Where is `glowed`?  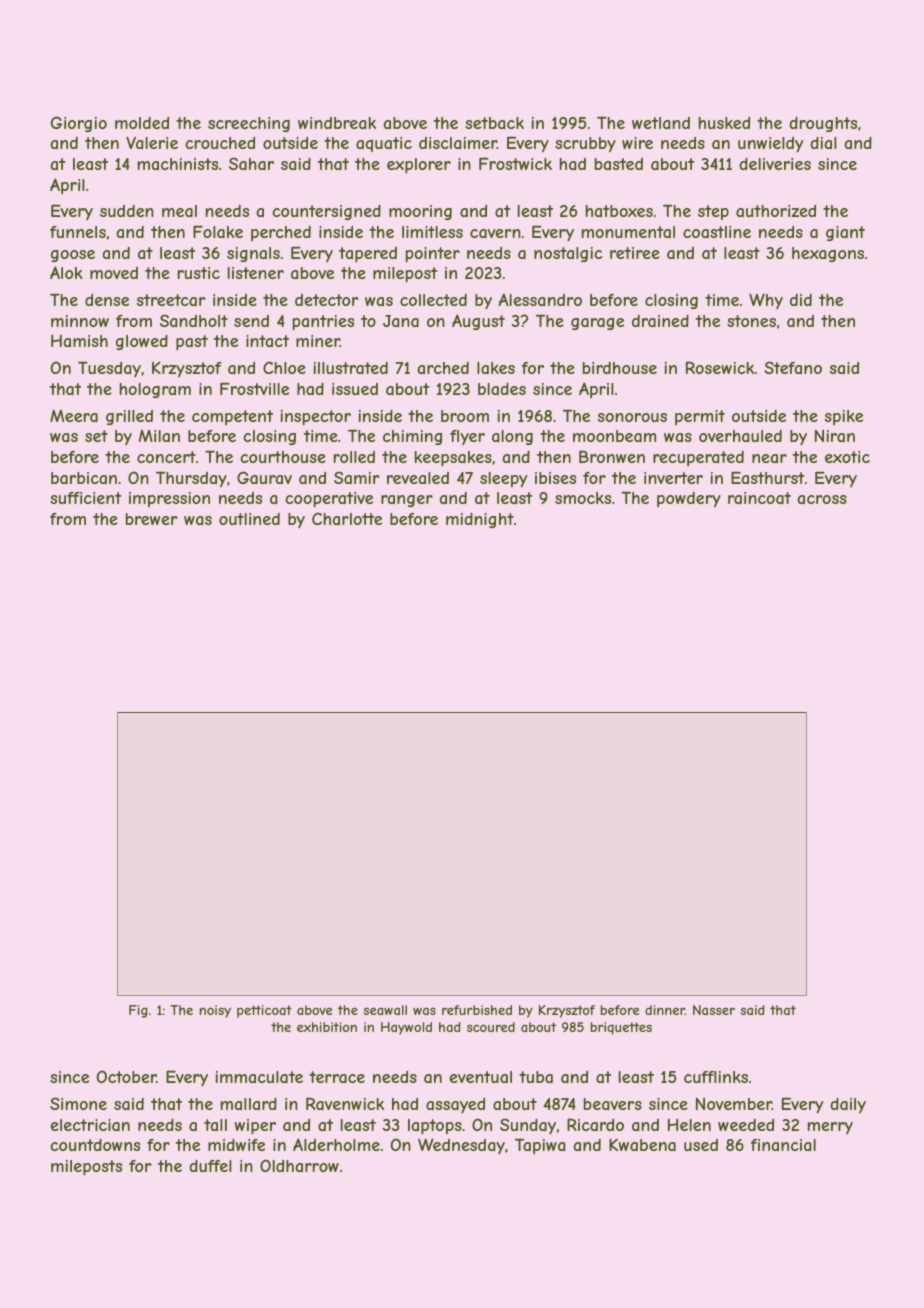
glowed is located at coordinates (142, 342).
